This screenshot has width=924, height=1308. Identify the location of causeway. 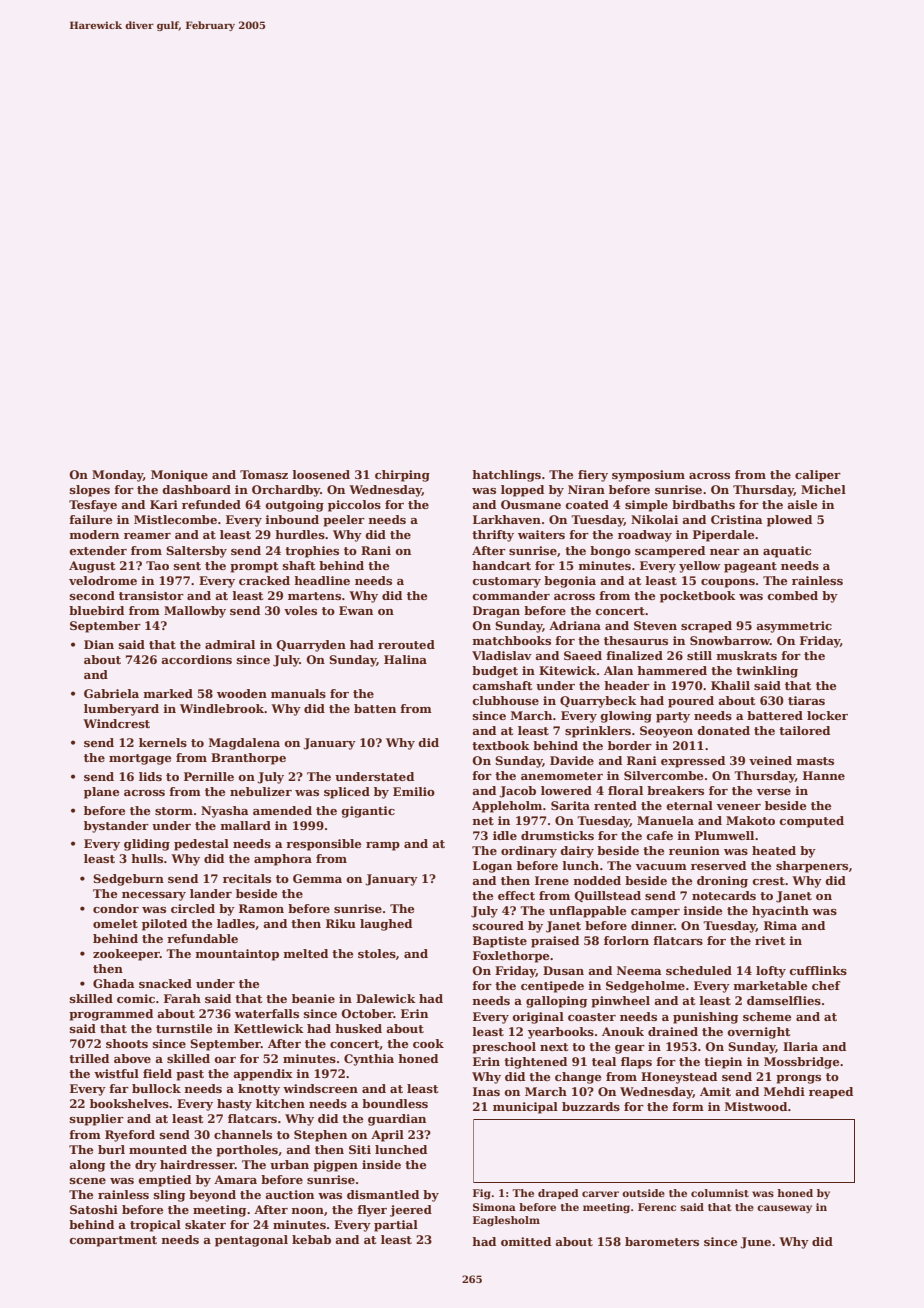
(784, 1209).
